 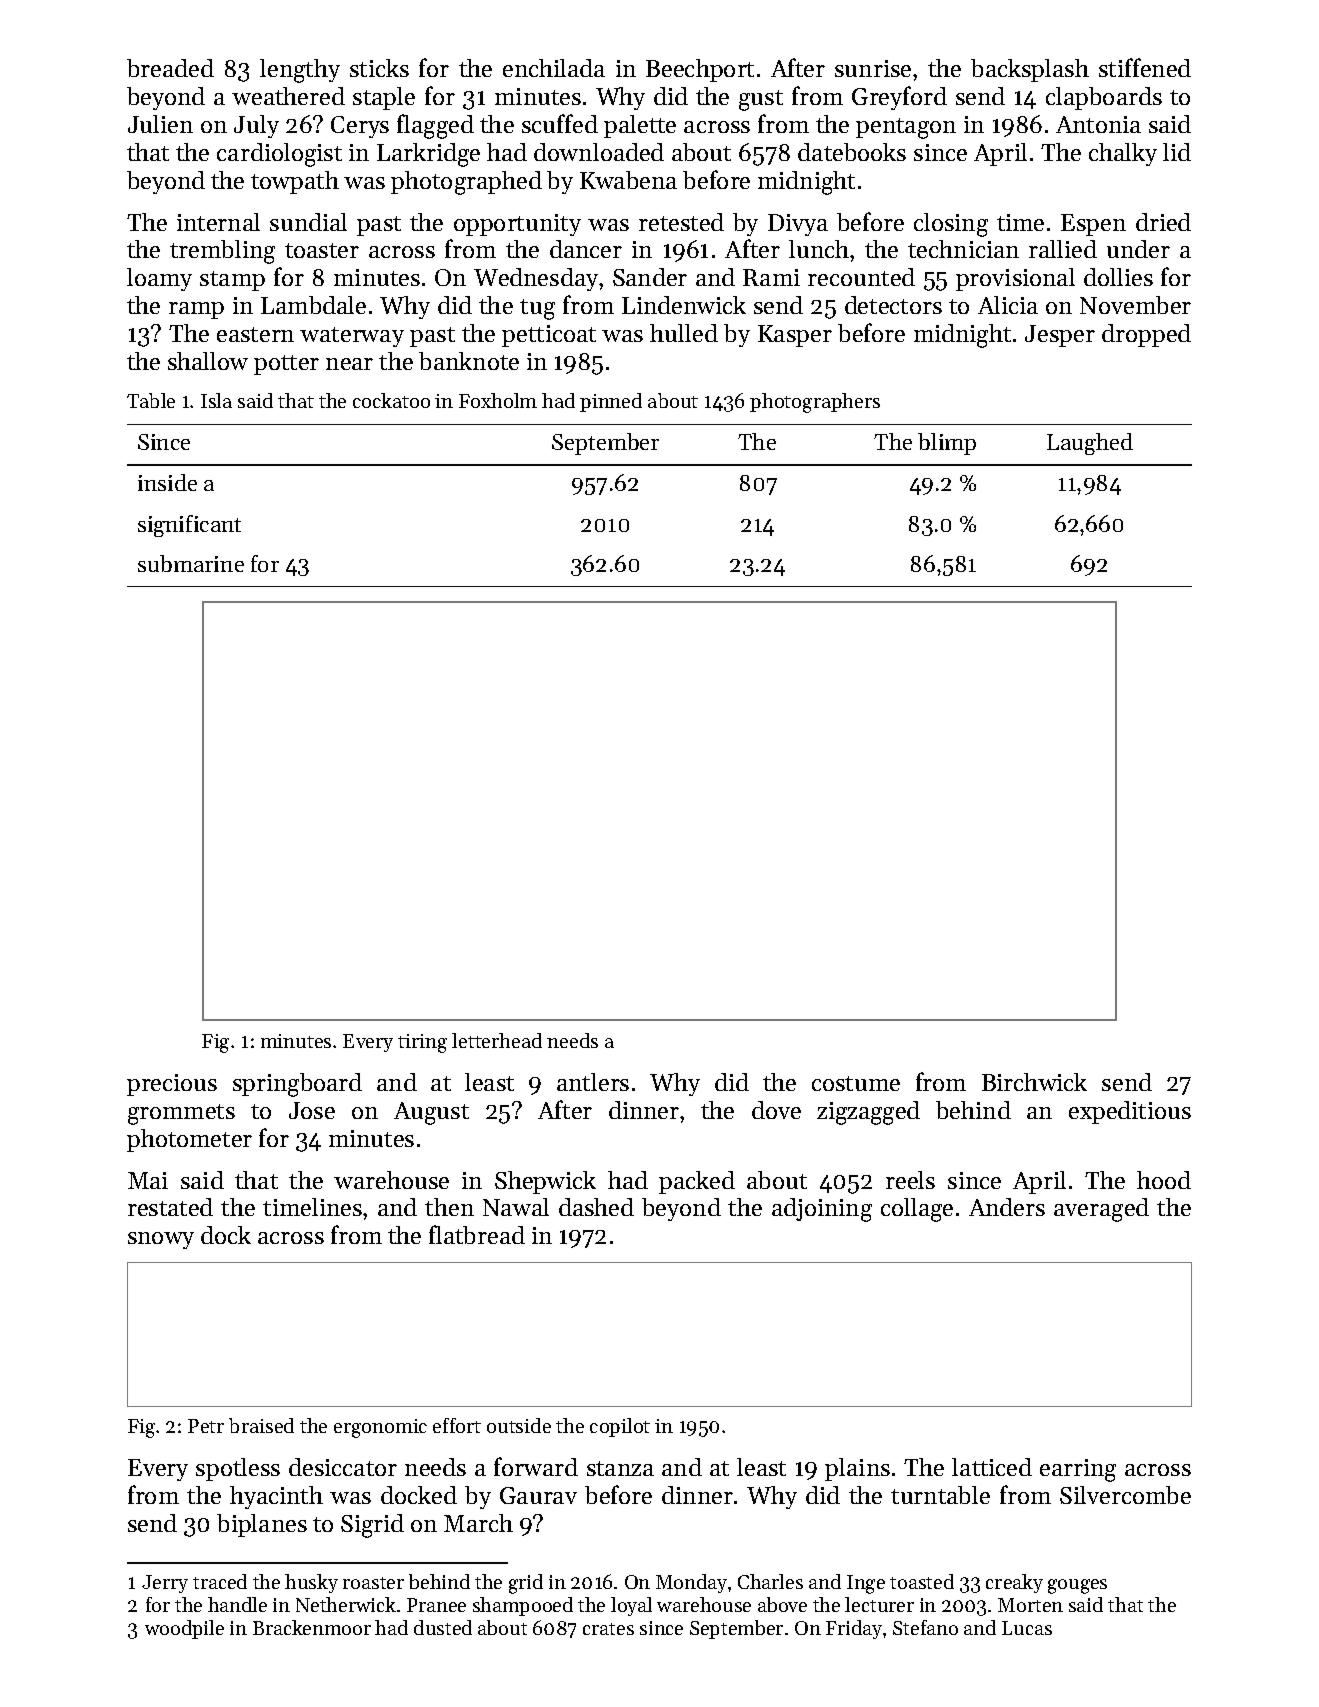 I want to click on woodpile, so click(x=184, y=1629).
